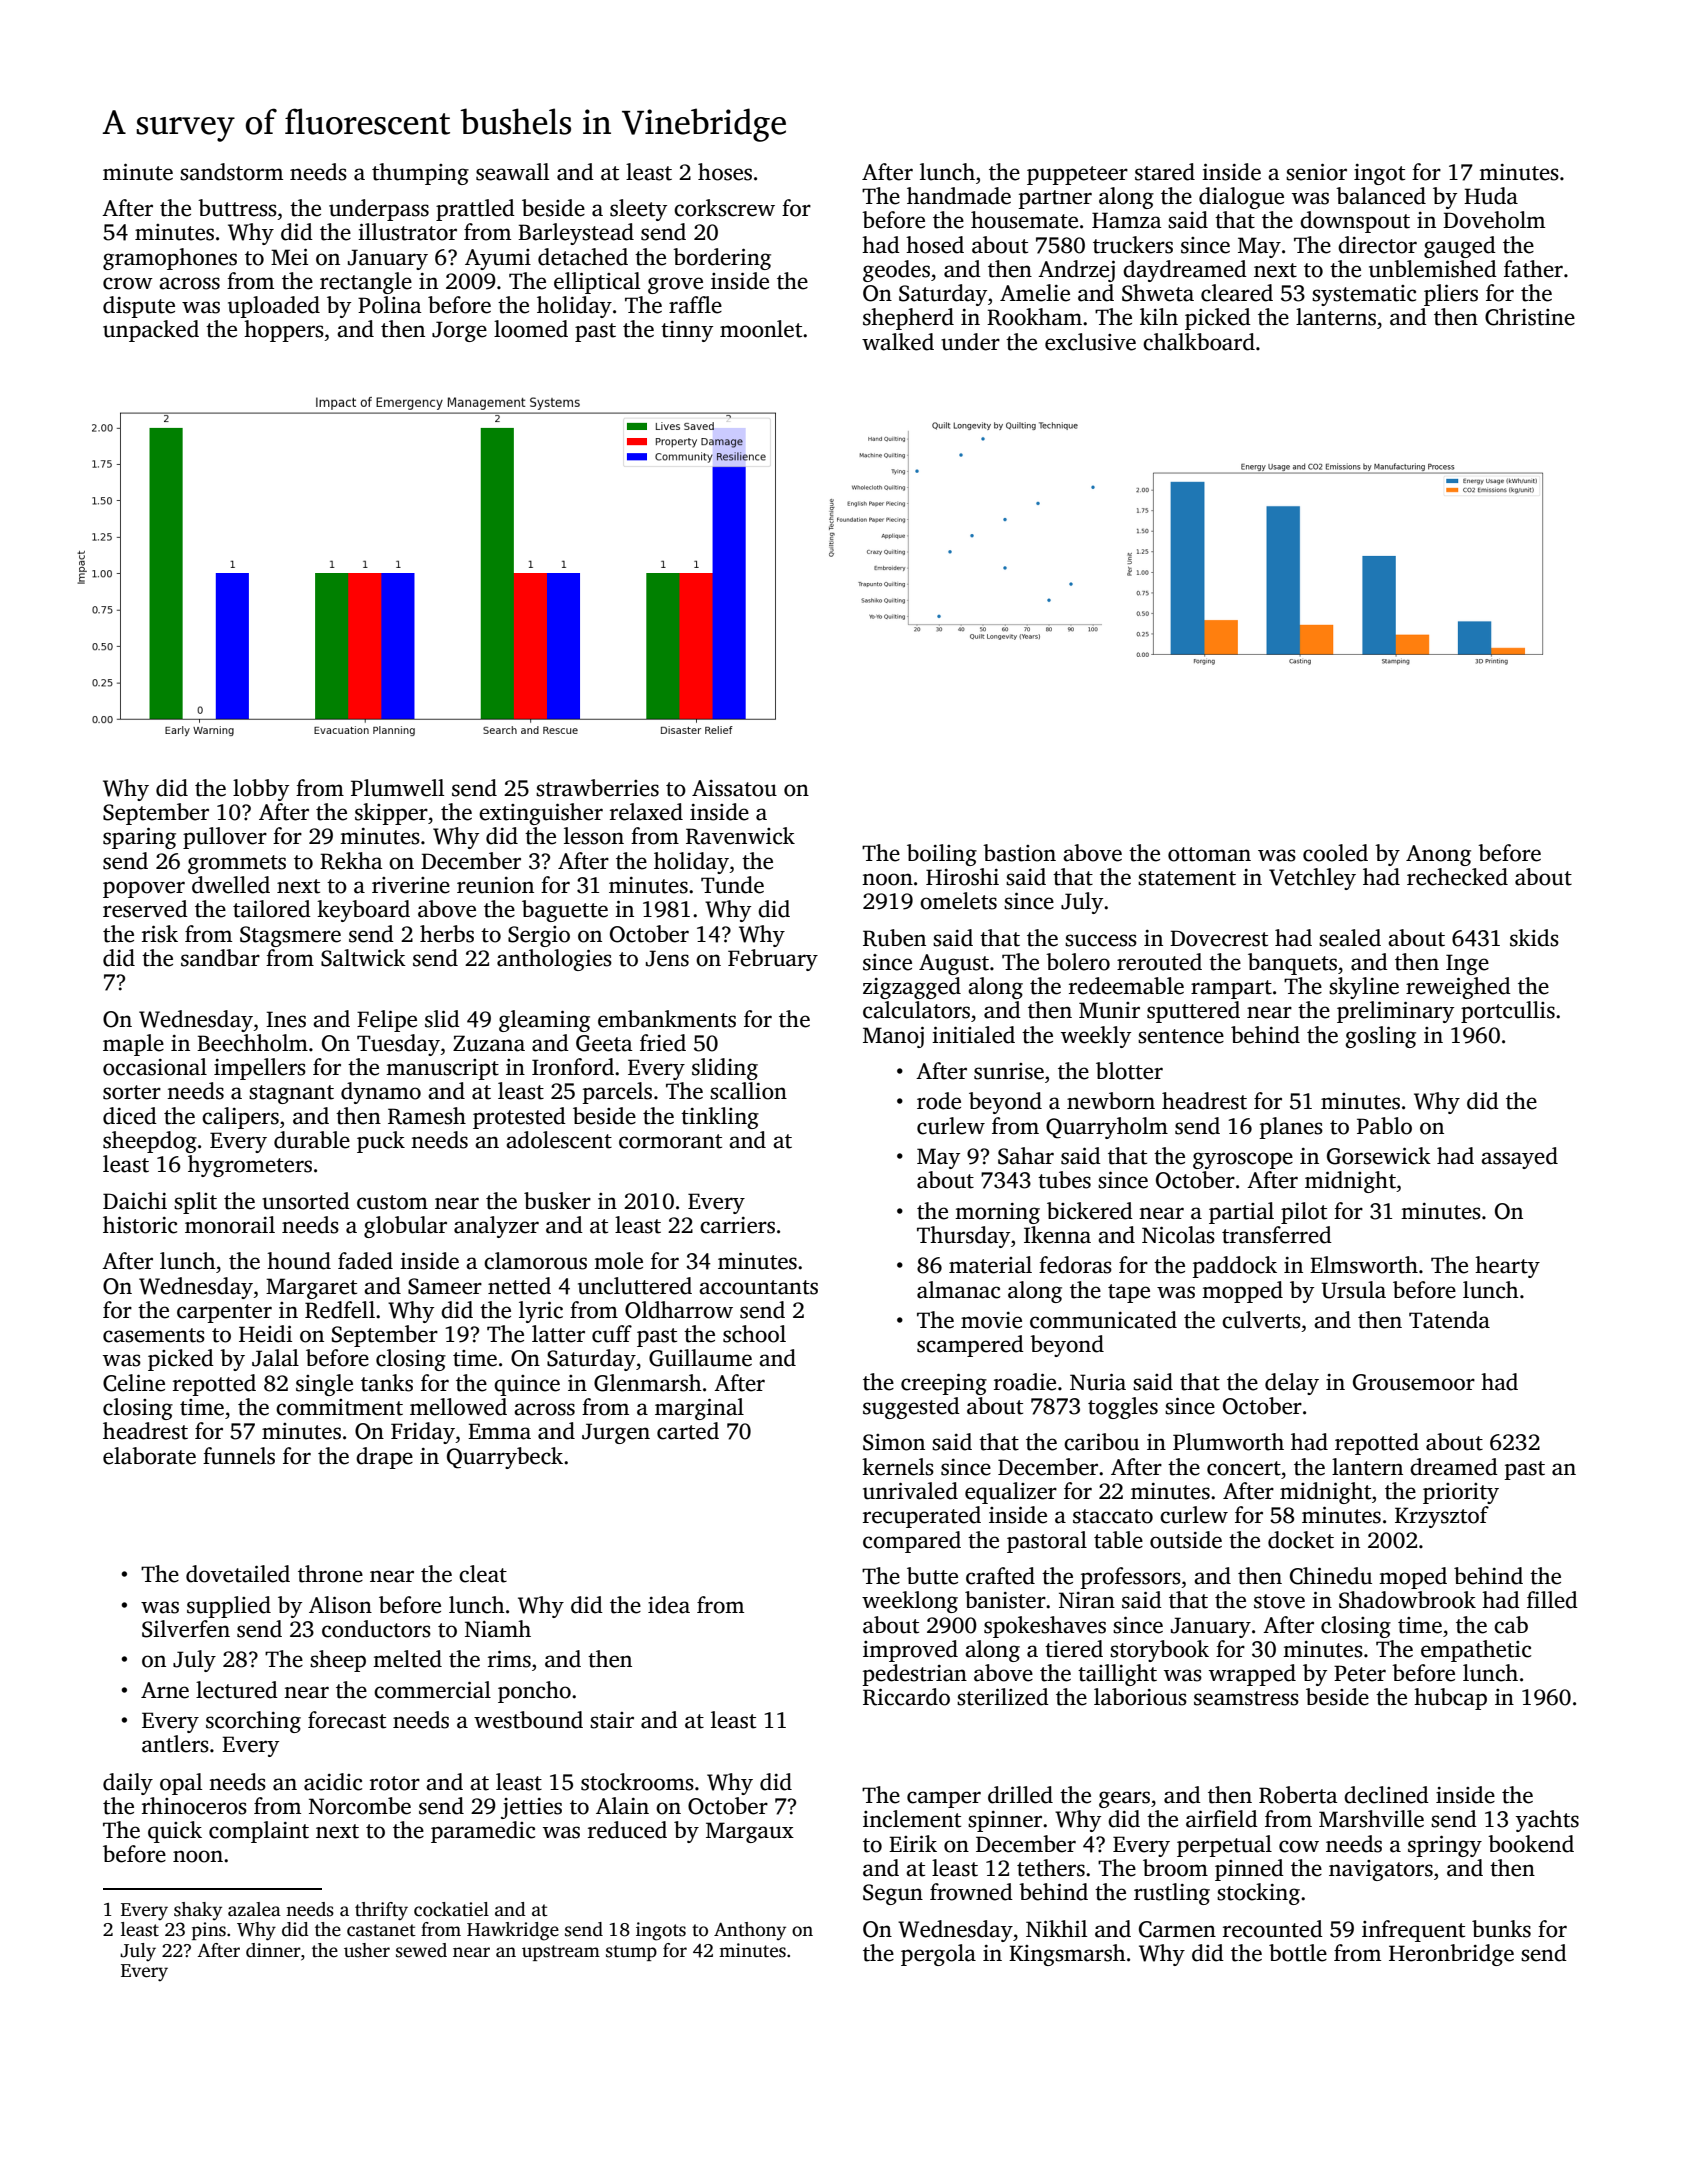 This screenshot has width=1683, height=2178. What do you see at coordinates (407, 232) in the screenshot?
I see `illustrator` at bounding box center [407, 232].
